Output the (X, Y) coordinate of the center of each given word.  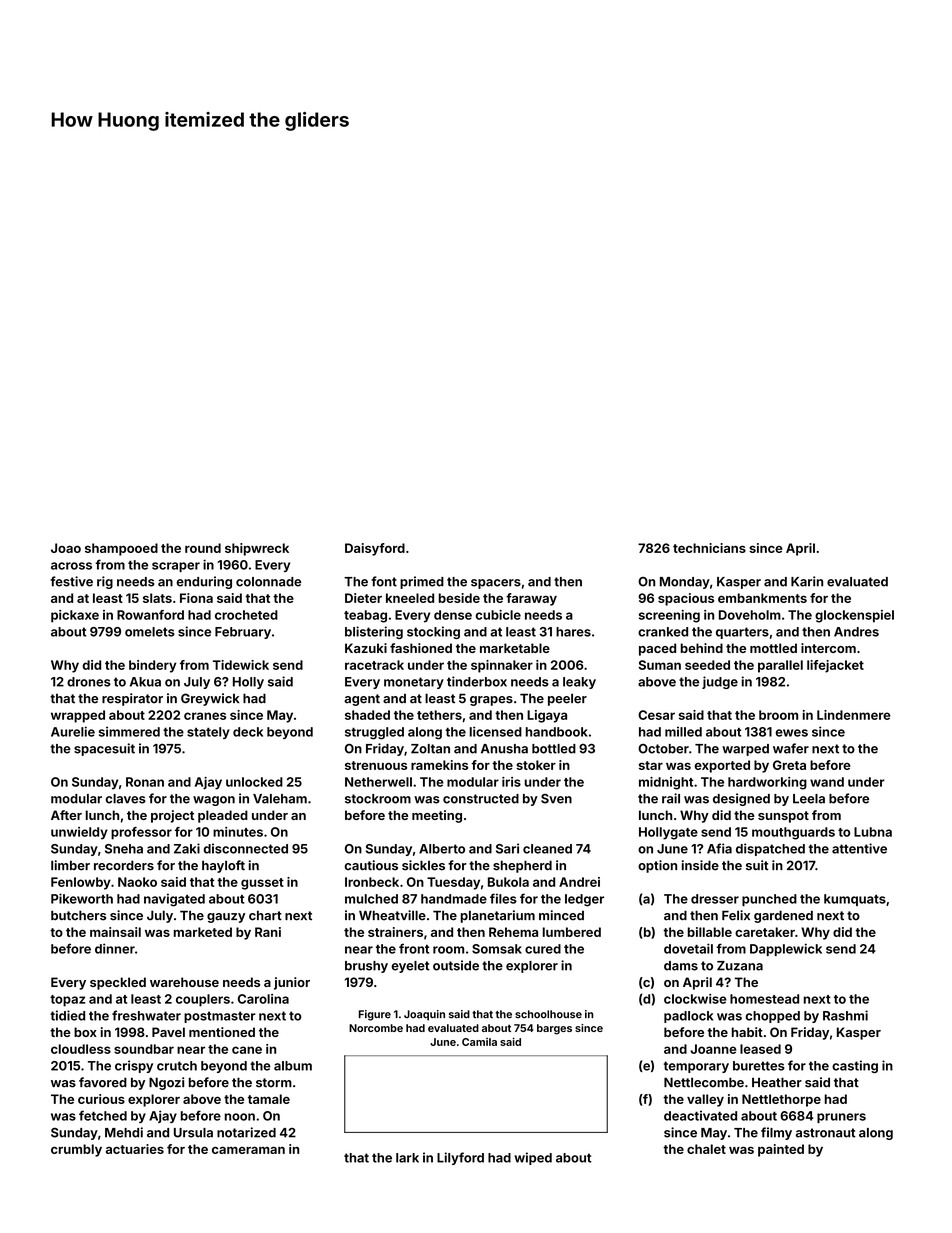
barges (554, 1029)
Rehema (513, 932)
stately (208, 733)
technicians (709, 548)
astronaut (826, 1133)
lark (407, 1158)
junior (292, 983)
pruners (841, 1118)
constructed (481, 799)
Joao (66, 548)
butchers (78, 915)
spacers (496, 584)
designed (741, 799)
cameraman (248, 1150)
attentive (859, 848)
